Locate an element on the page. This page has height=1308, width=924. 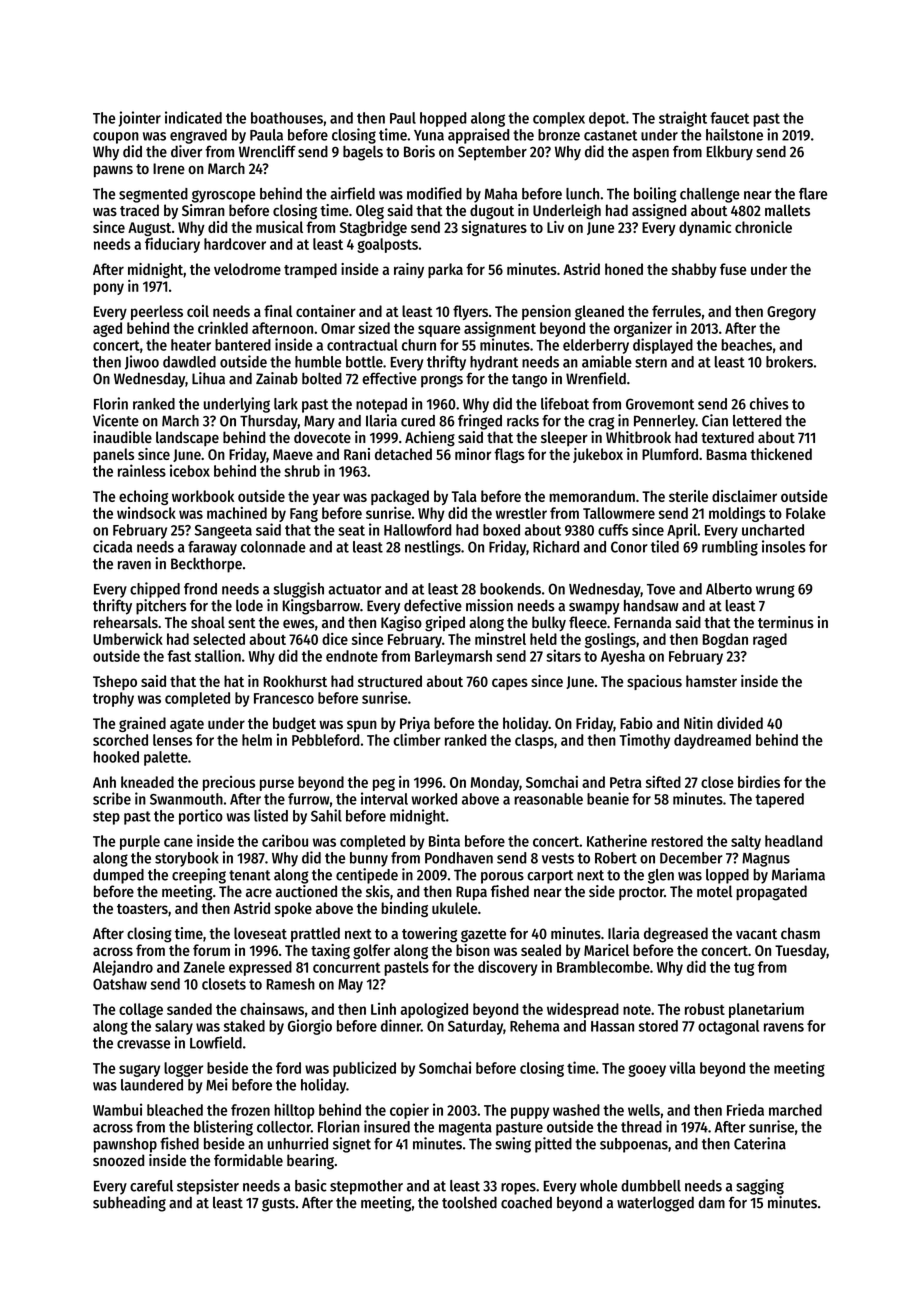
Rehema is located at coordinates (534, 1026).
